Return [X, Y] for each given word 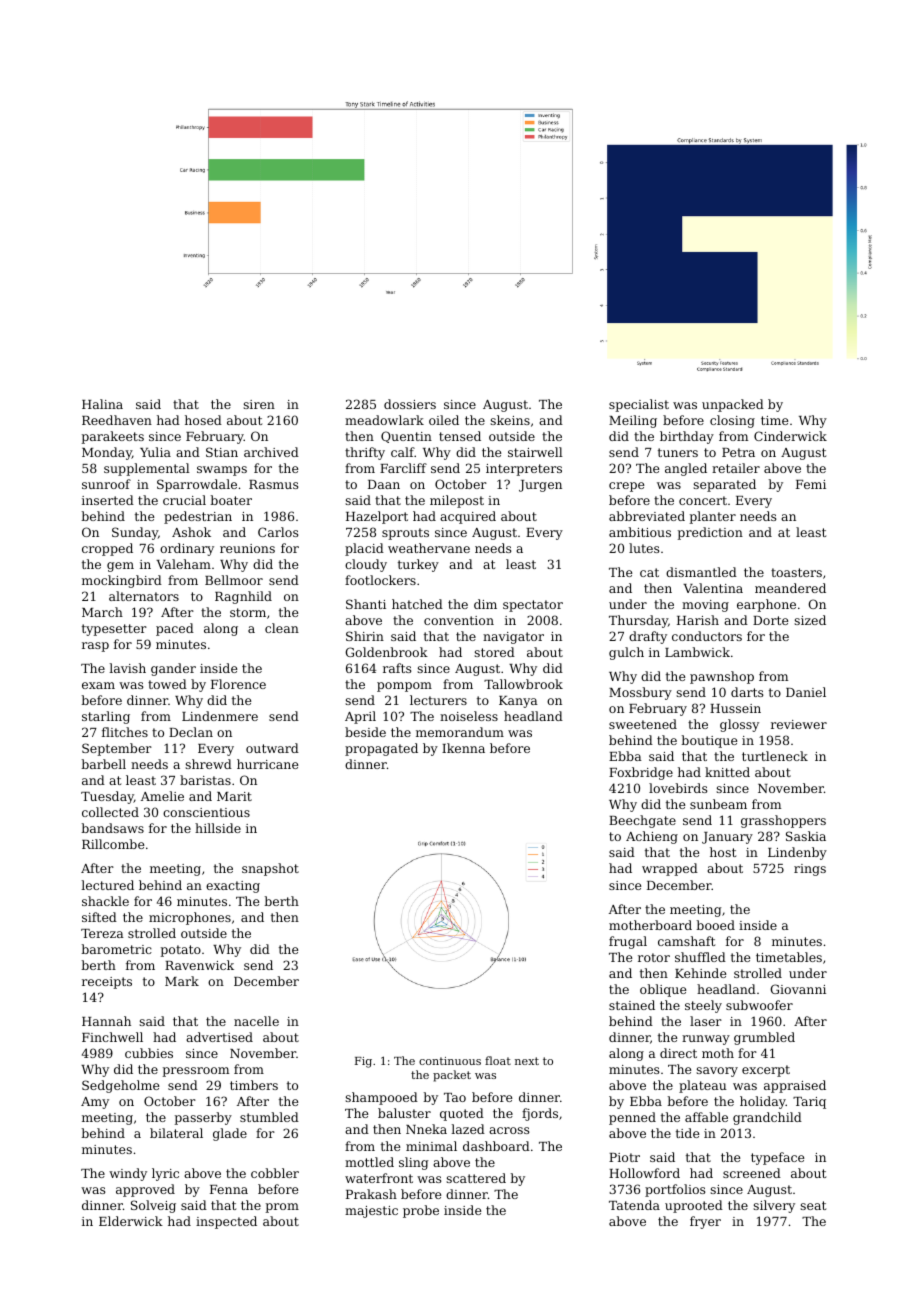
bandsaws [112, 828]
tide [687, 1133]
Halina [102, 404]
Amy [95, 1103]
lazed [468, 1129]
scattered [476, 1178]
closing [732, 421]
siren [259, 404]
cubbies [149, 1053]
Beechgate [642, 821]
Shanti [366, 604]
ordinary [187, 549]
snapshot [270, 869]
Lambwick [697, 652]
